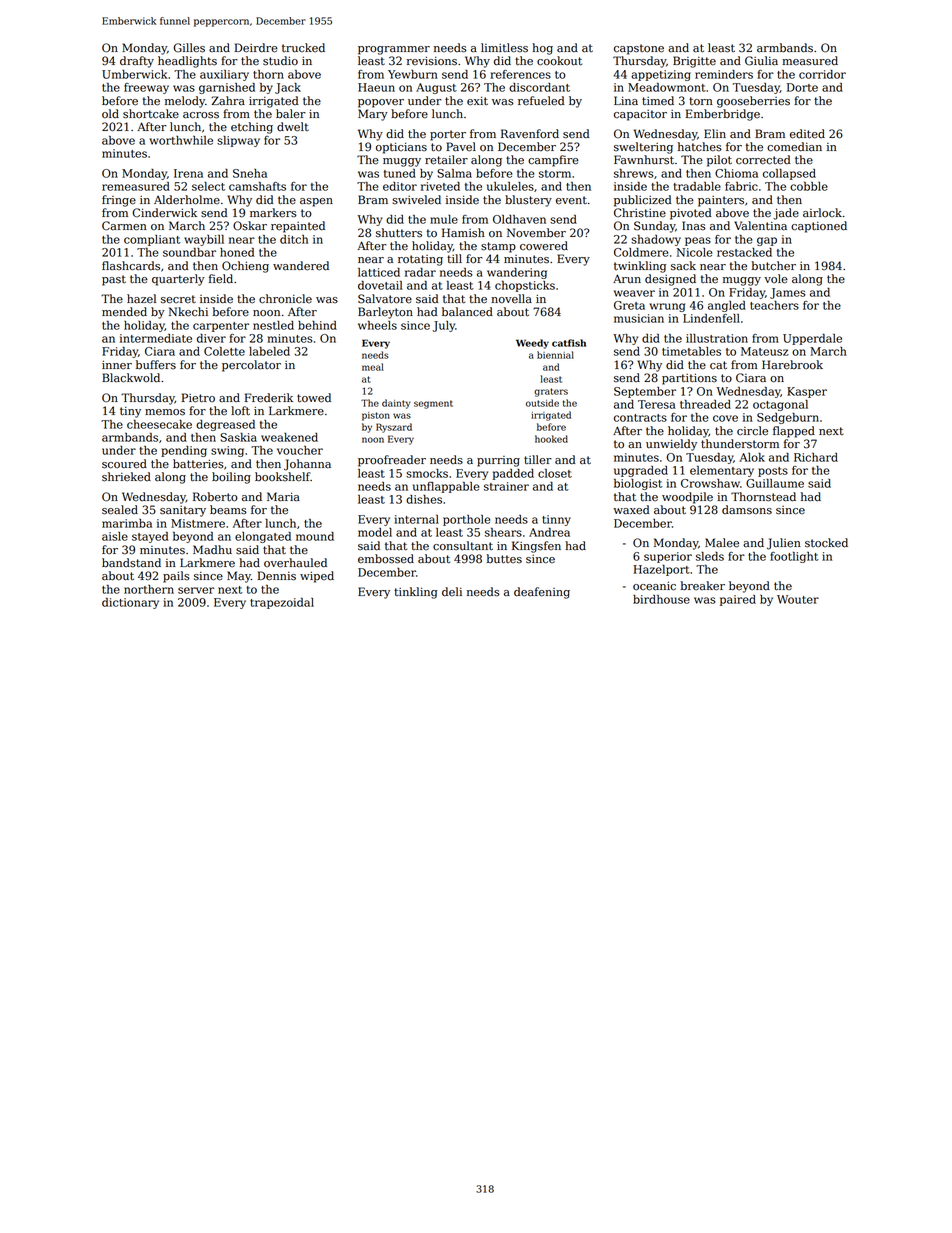 The image size is (952, 1233). Describe the element at coordinates (542, 403) in the document. I see `outside` at that location.
